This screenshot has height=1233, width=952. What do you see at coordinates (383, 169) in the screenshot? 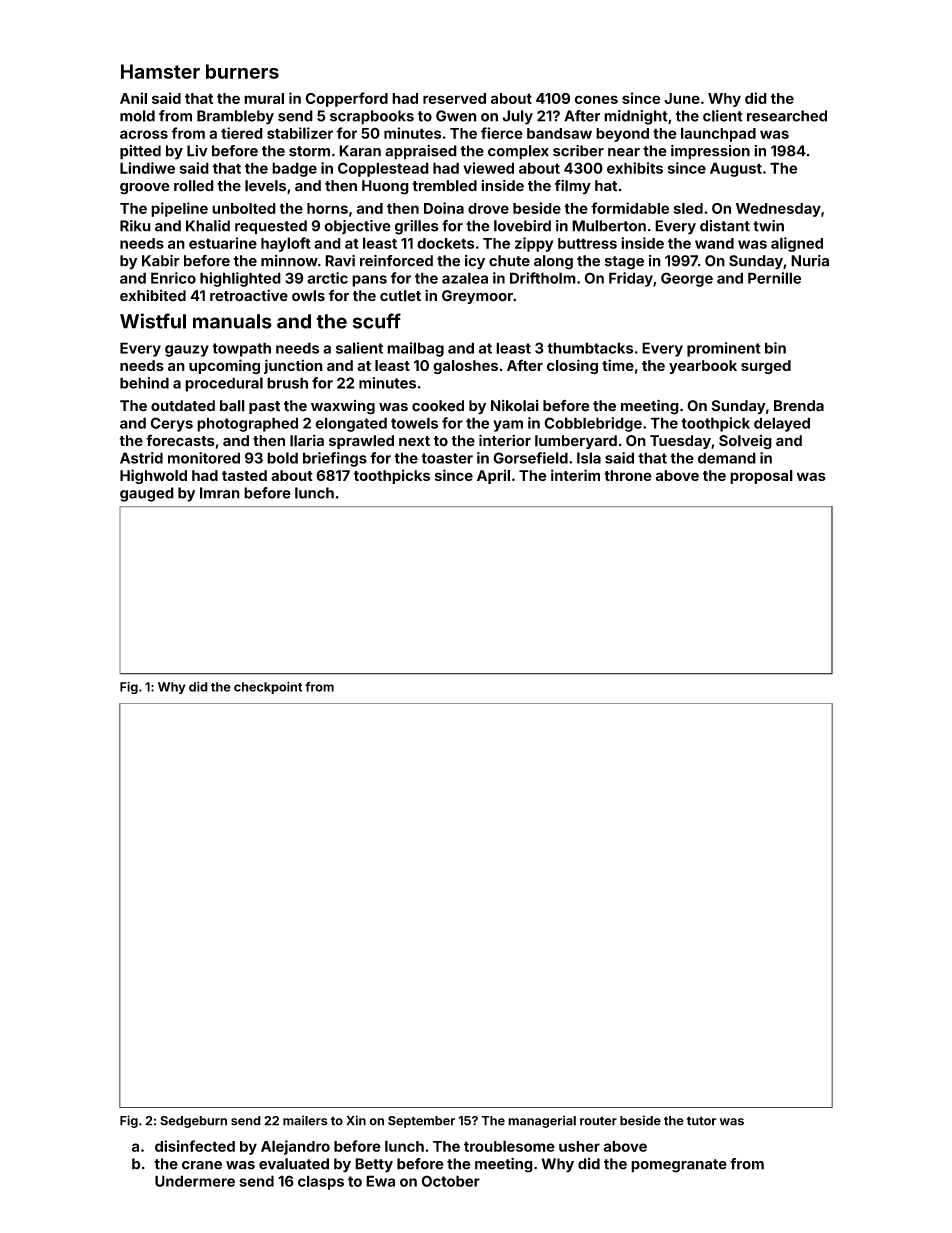
I see `Copplestead` at bounding box center [383, 169].
